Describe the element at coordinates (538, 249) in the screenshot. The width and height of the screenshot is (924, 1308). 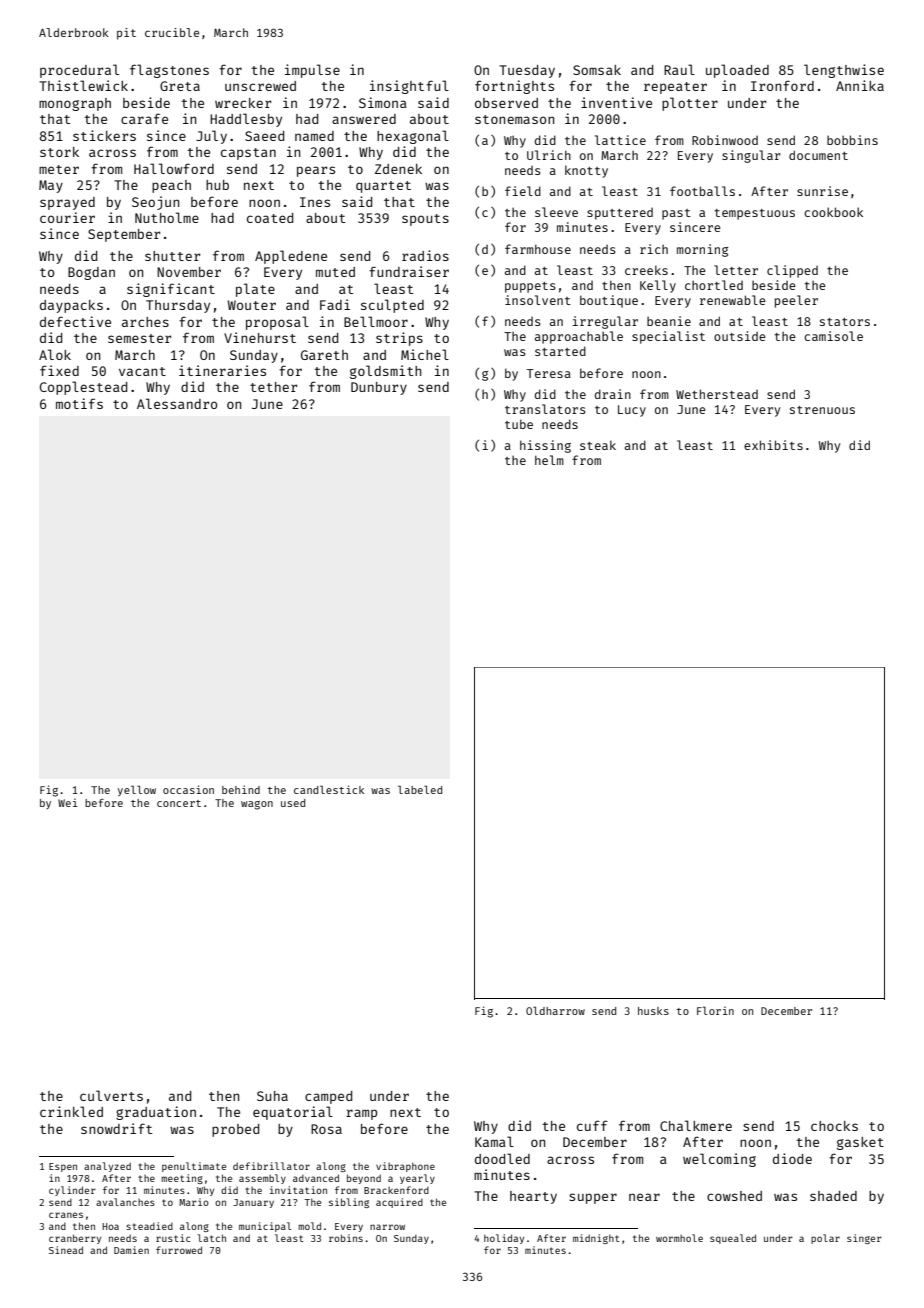
I see `farmhouse` at that location.
